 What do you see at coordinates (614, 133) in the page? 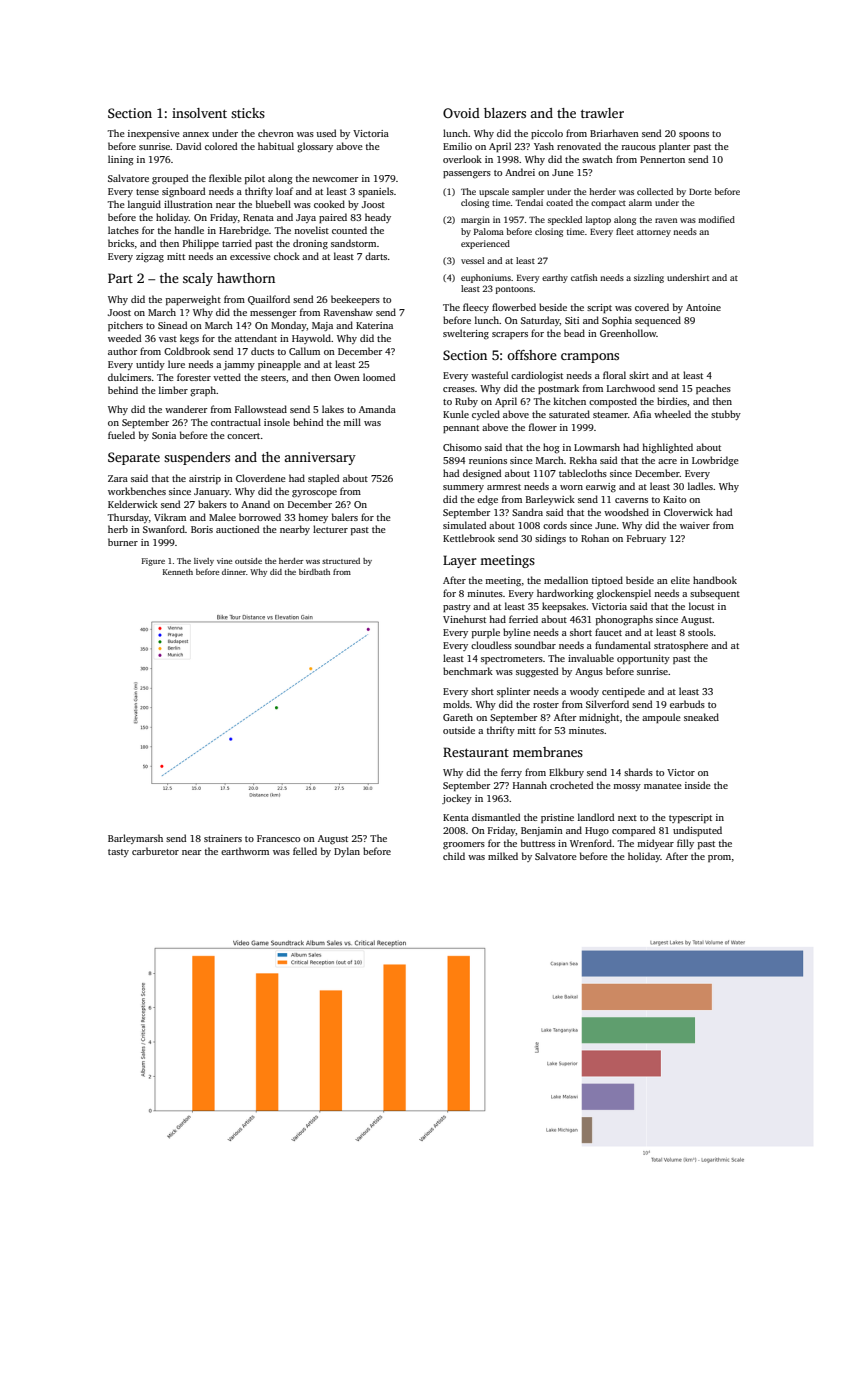
I see `Briarhaven` at bounding box center [614, 133].
